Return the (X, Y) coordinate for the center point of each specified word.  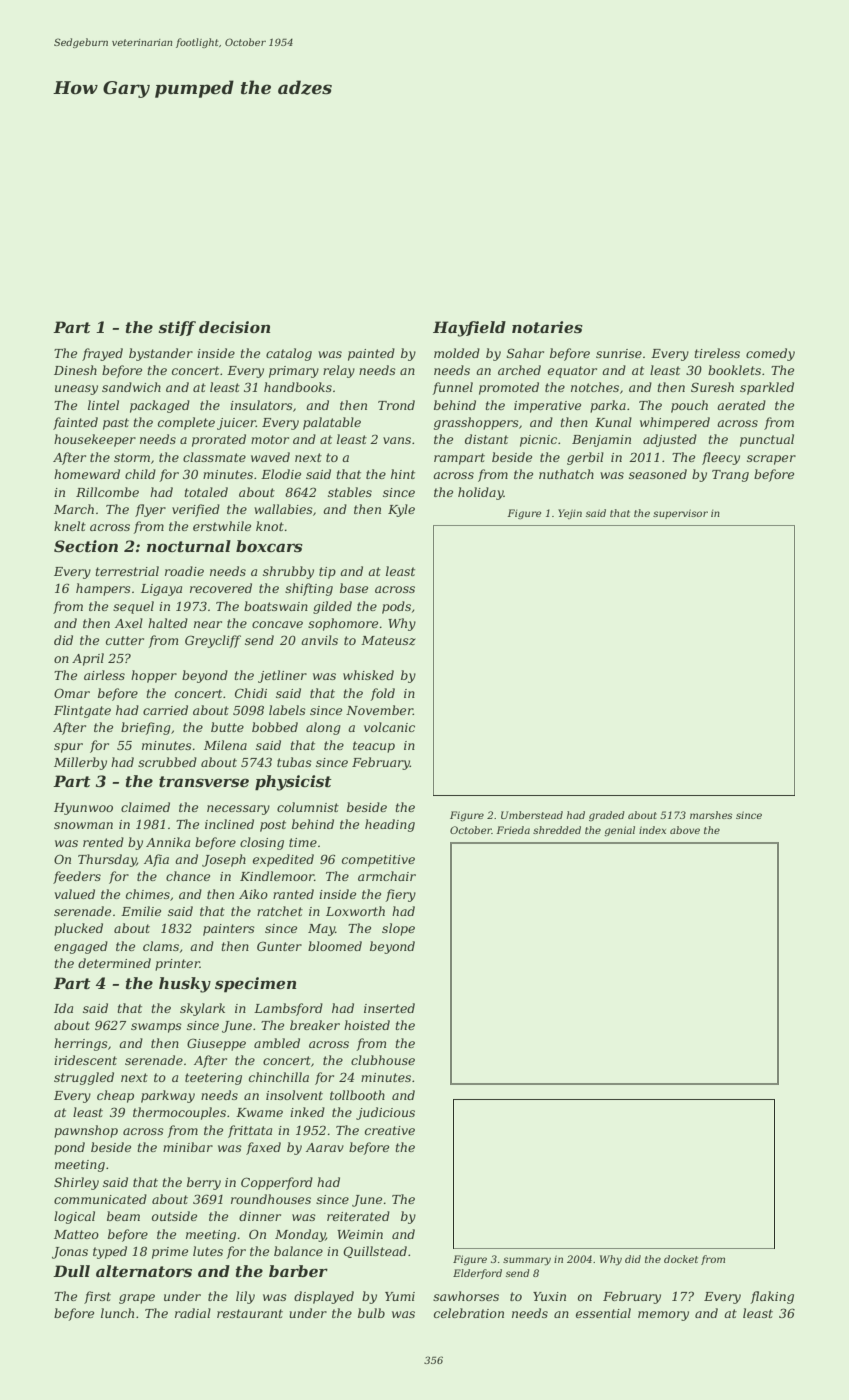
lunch (117, 1313)
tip (327, 573)
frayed (102, 354)
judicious (385, 1113)
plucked (78, 929)
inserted (389, 1008)
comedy (770, 354)
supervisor (680, 514)
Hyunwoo (83, 809)
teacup (374, 747)
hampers (103, 589)
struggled (84, 1078)
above (685, 830)
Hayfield (469, 329)
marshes (711, 815)
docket (681, 1259)
